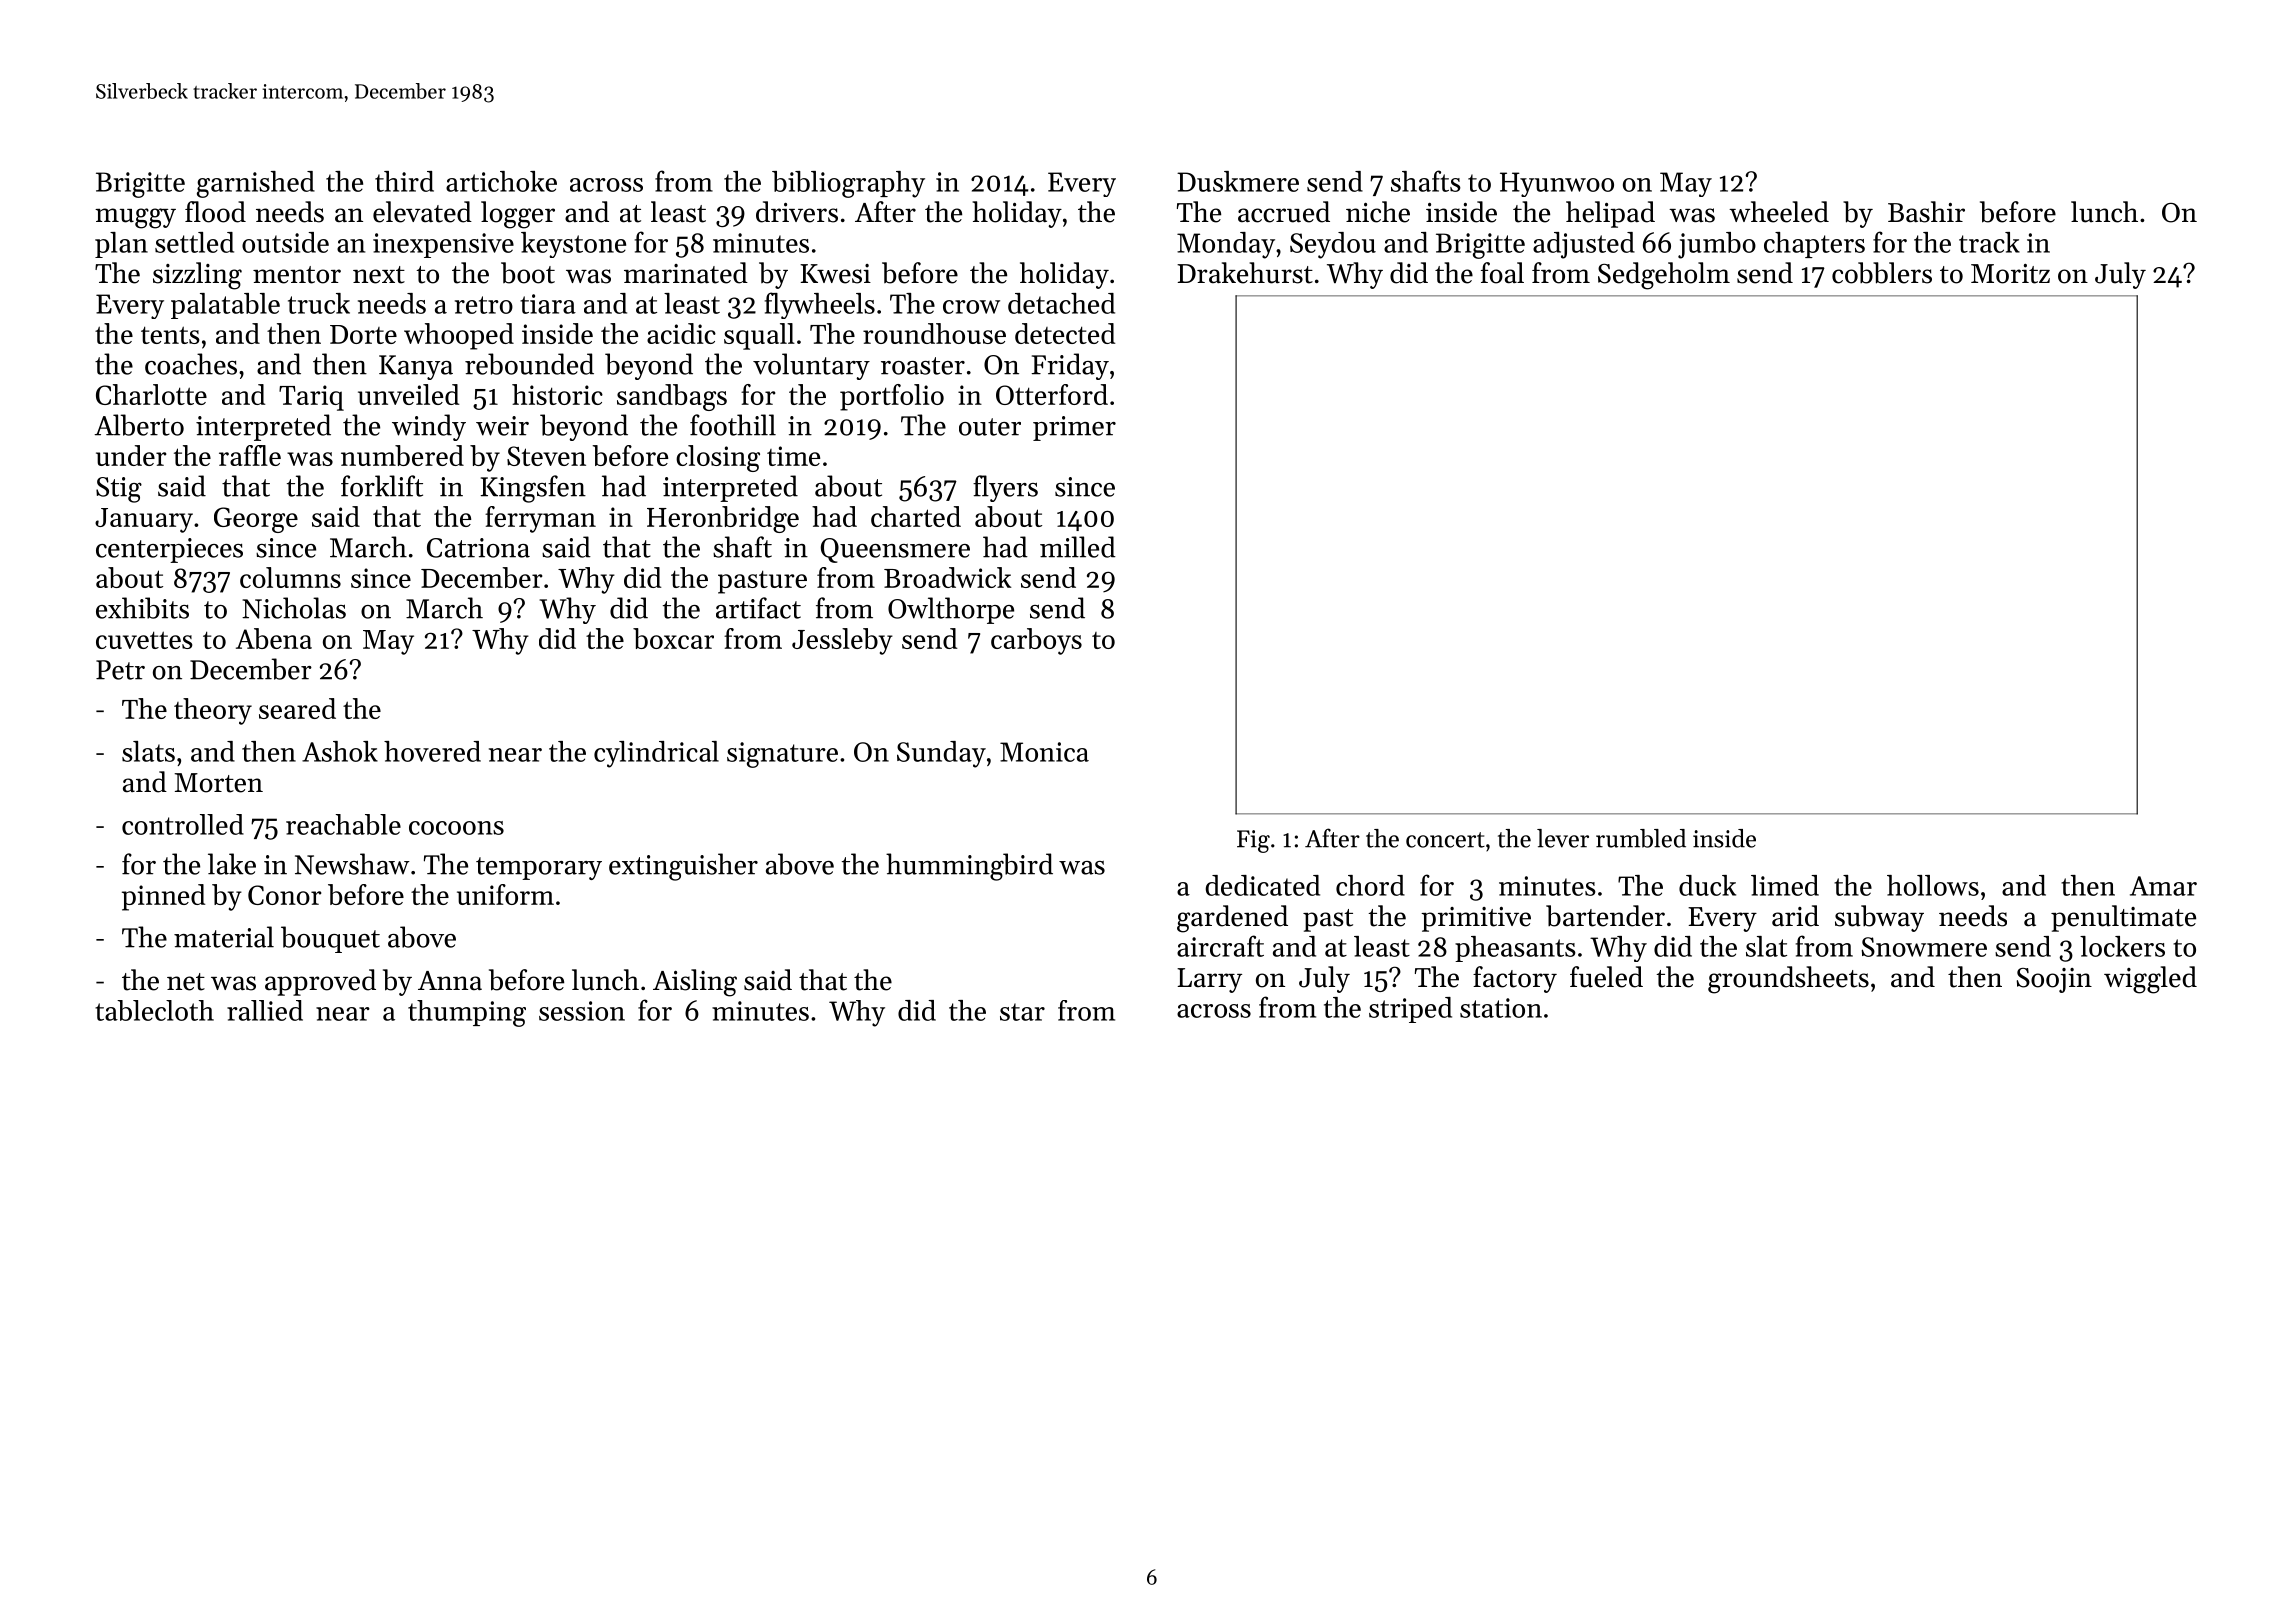 Image resolution: width=2292 pixels, height=1620 pixels. I want to click on Drakehurst, so click(1245, 273).
